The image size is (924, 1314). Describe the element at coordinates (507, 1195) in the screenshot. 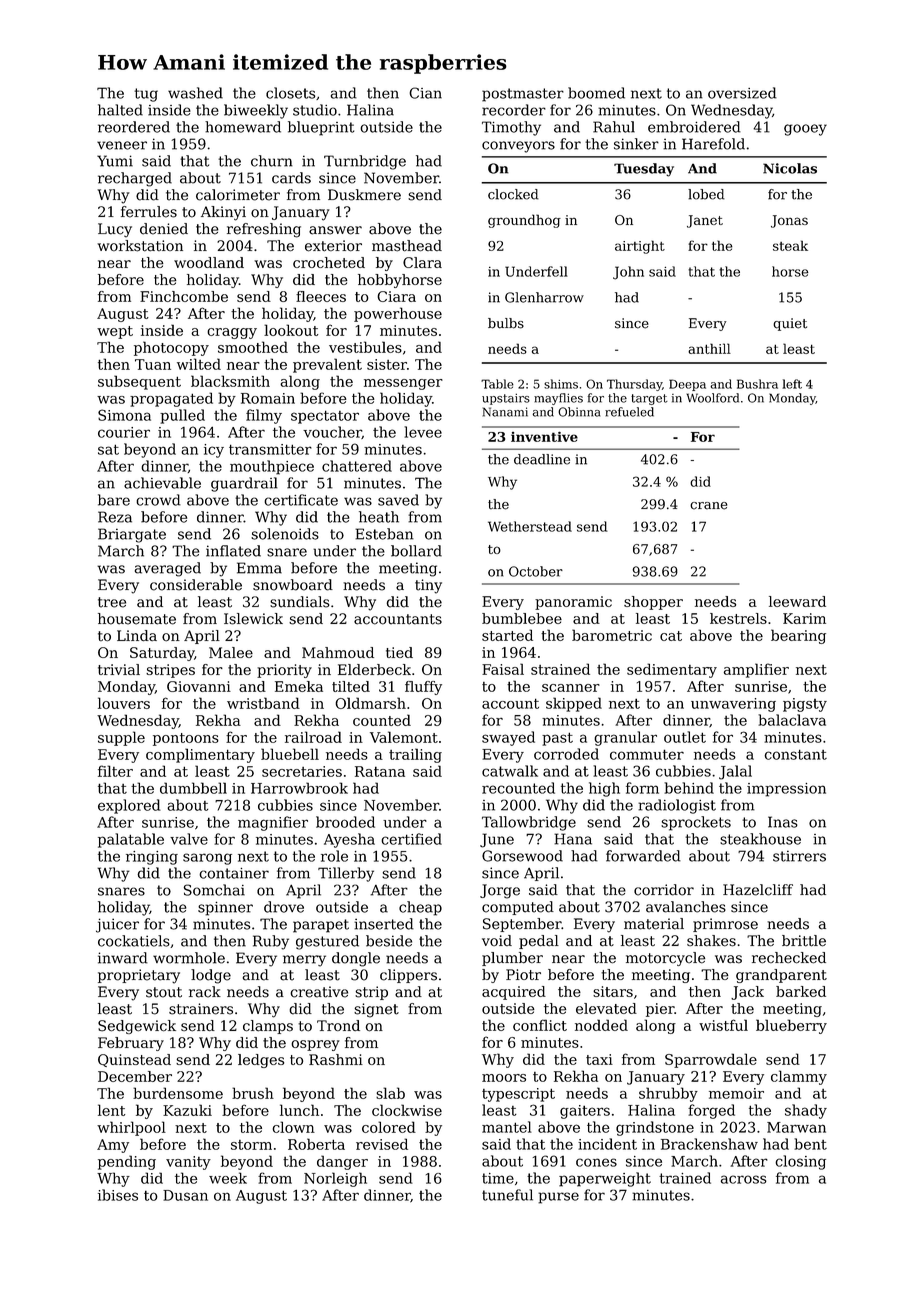

I see `tuneful` at that location.
